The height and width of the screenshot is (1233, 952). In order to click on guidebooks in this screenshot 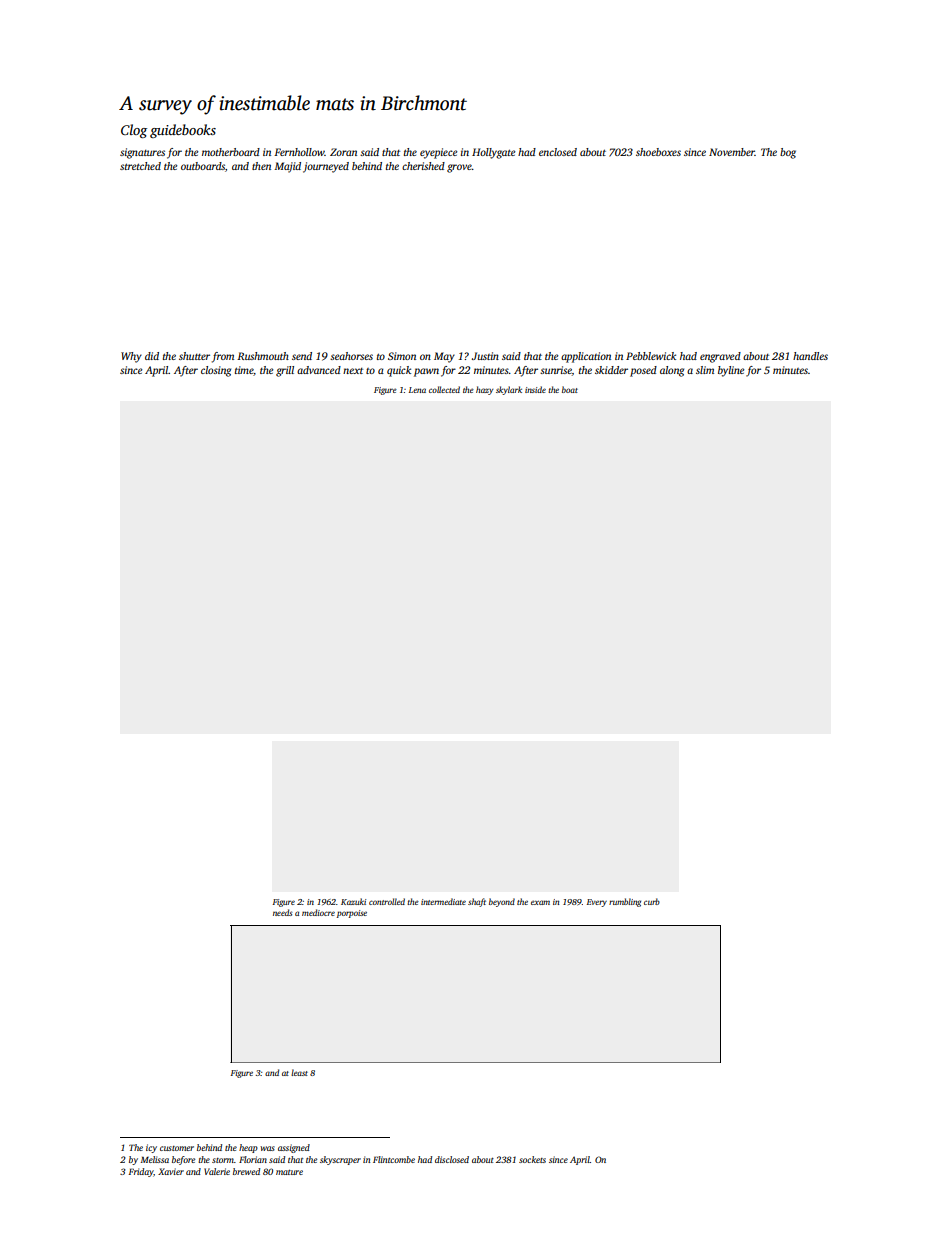, I will do `click(183, 131)`.
